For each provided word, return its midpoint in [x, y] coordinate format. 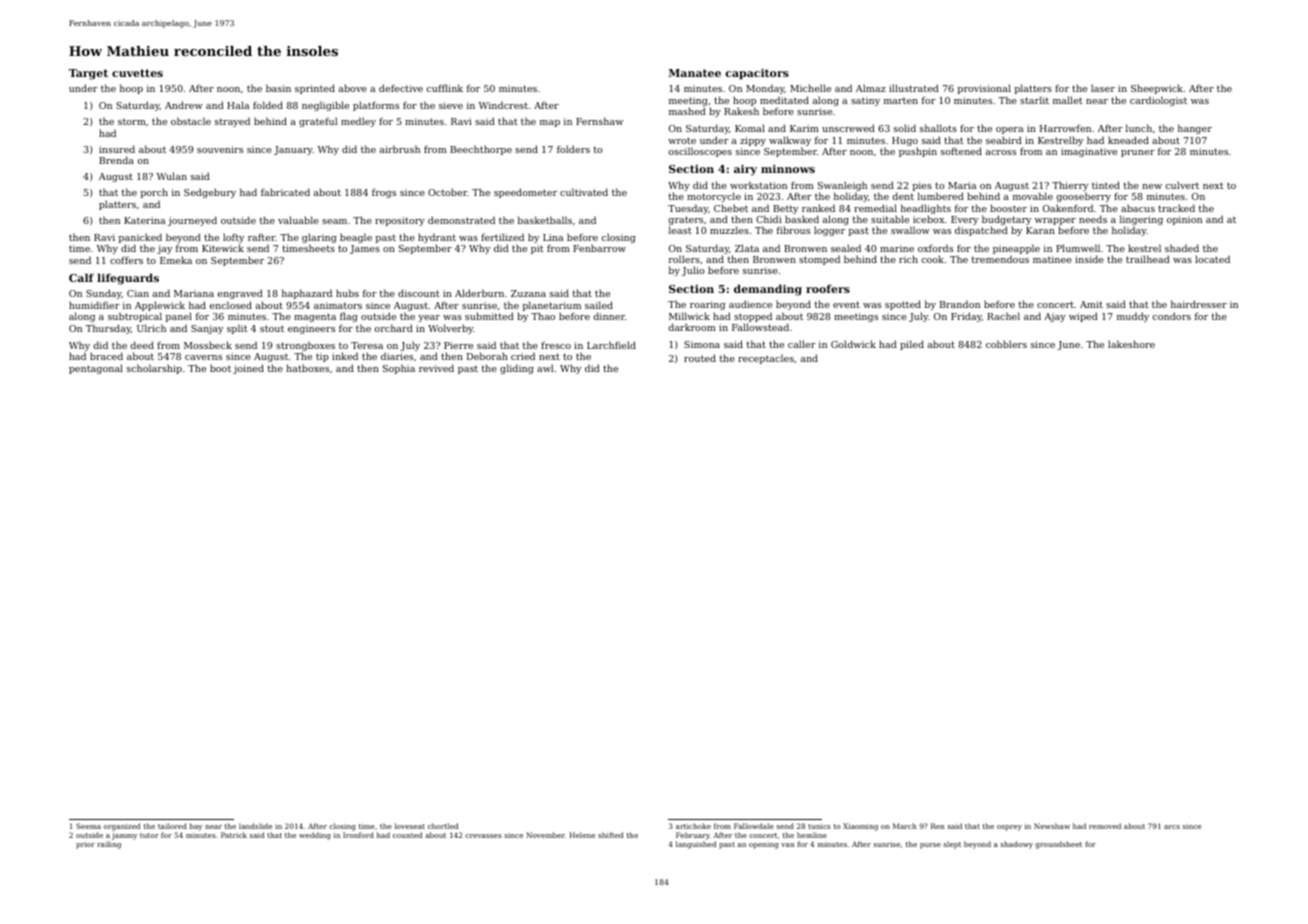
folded [268, 105]
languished [696, 845]
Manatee [695, 73]
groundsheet [1058, 845]
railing [109, 845]
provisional [984, 89]
